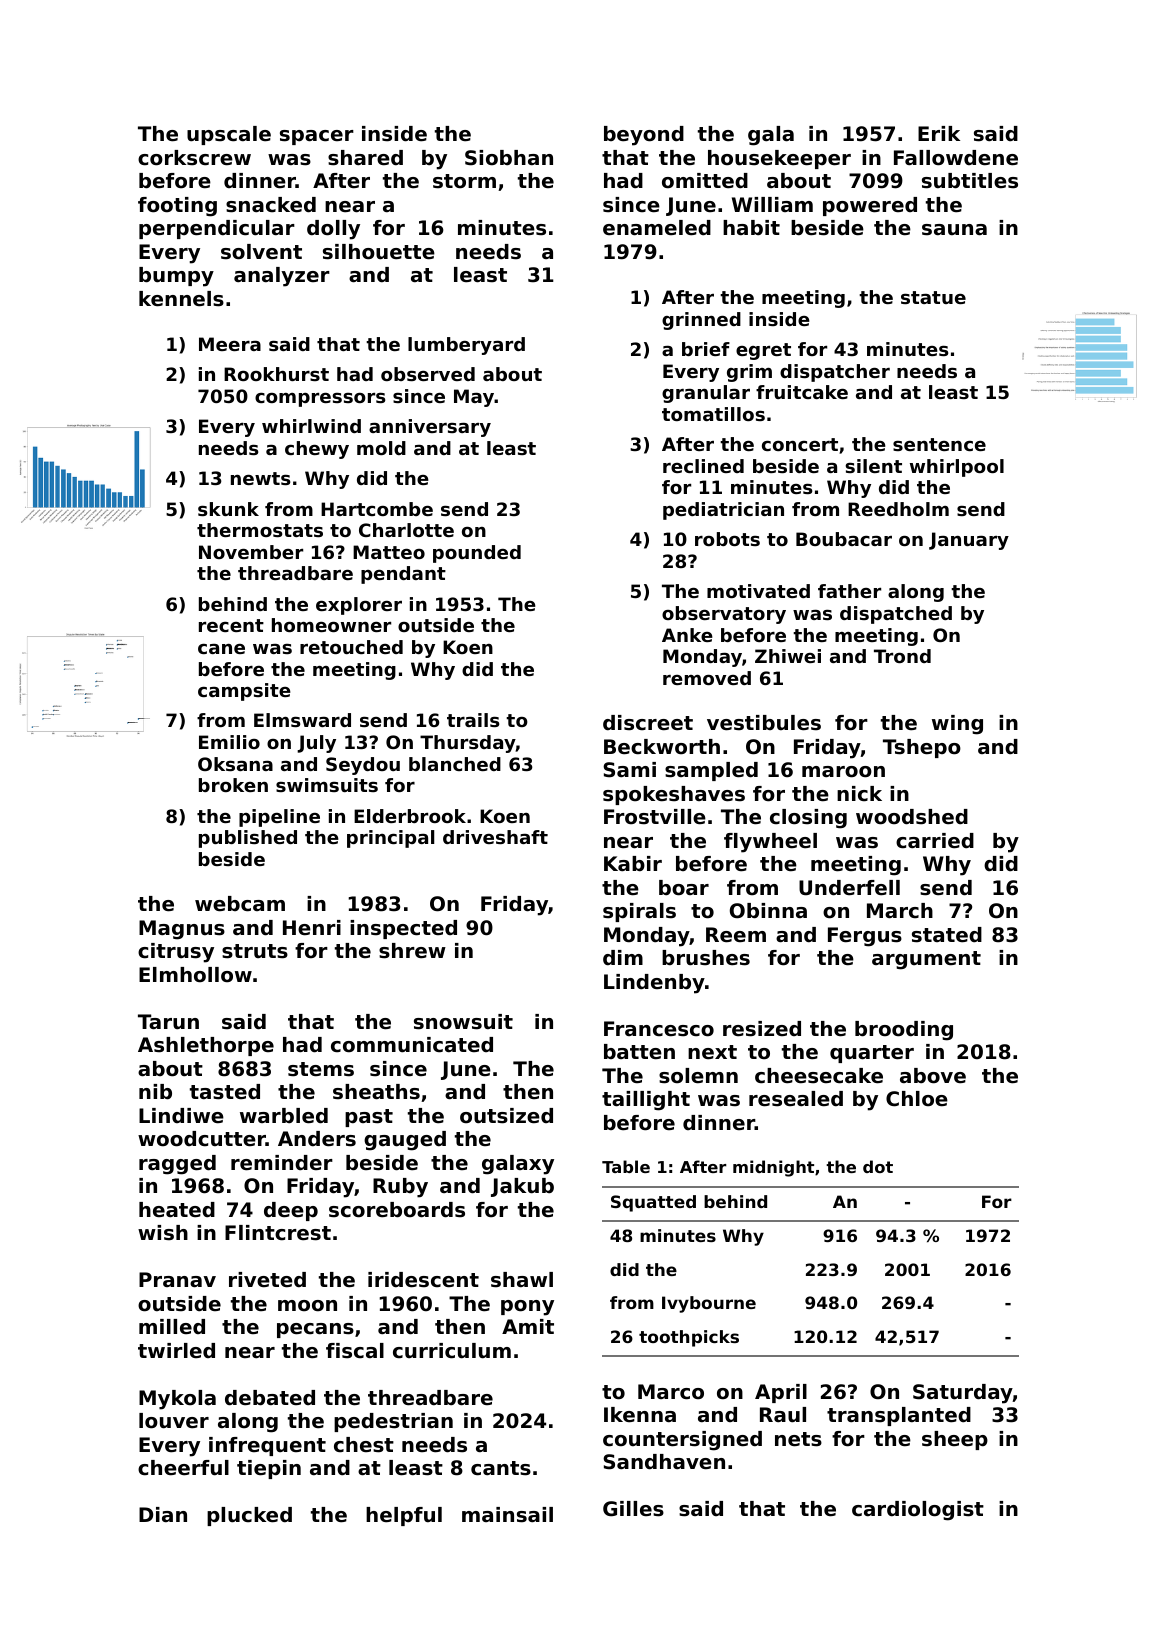 Image resolution: width=1157 pixels, height=1636 pixels. I want to click on dot, so click(878, 1166).
